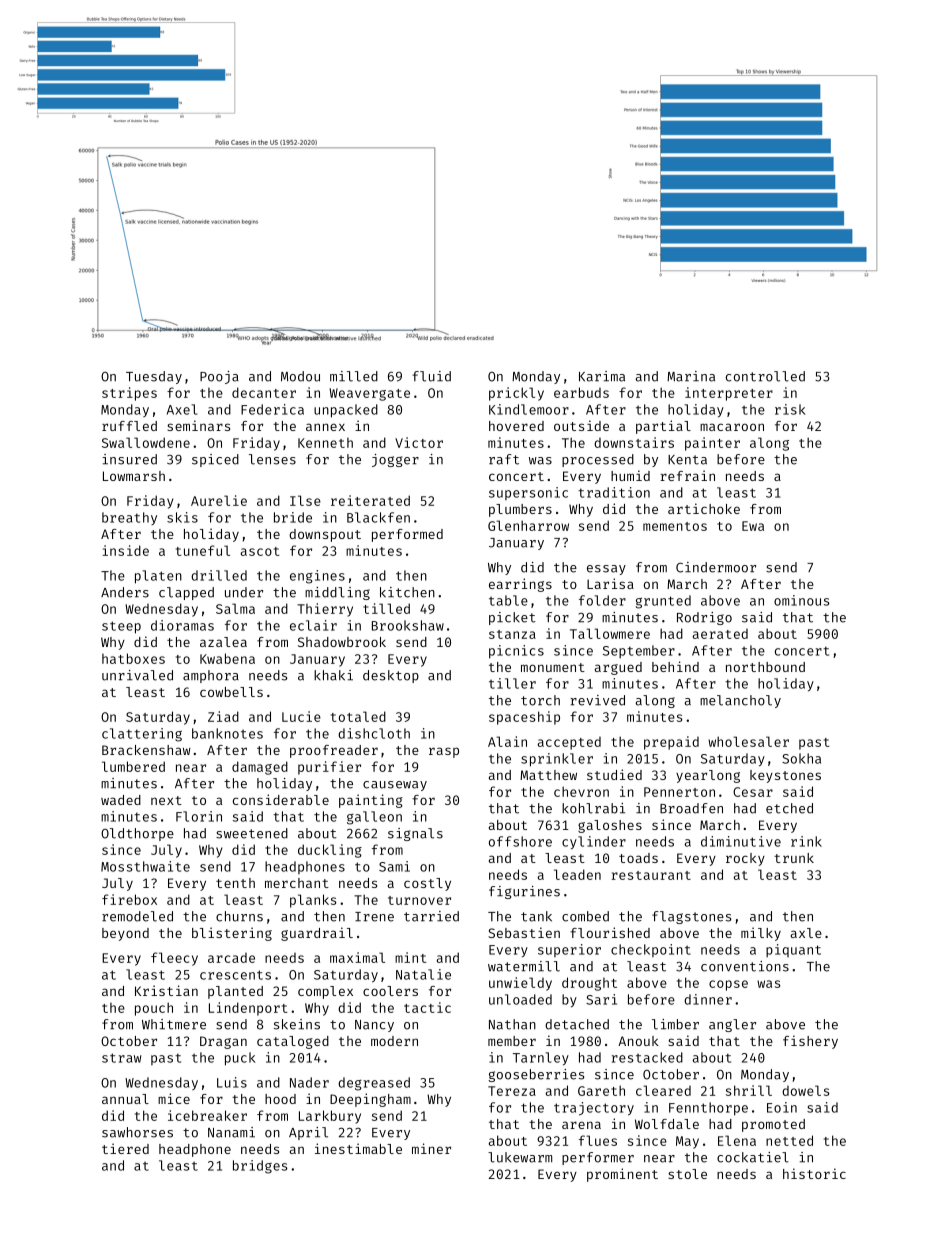 This screenshot has width=952, height=1233. I want to click on bridges, so click(260, 1167).
